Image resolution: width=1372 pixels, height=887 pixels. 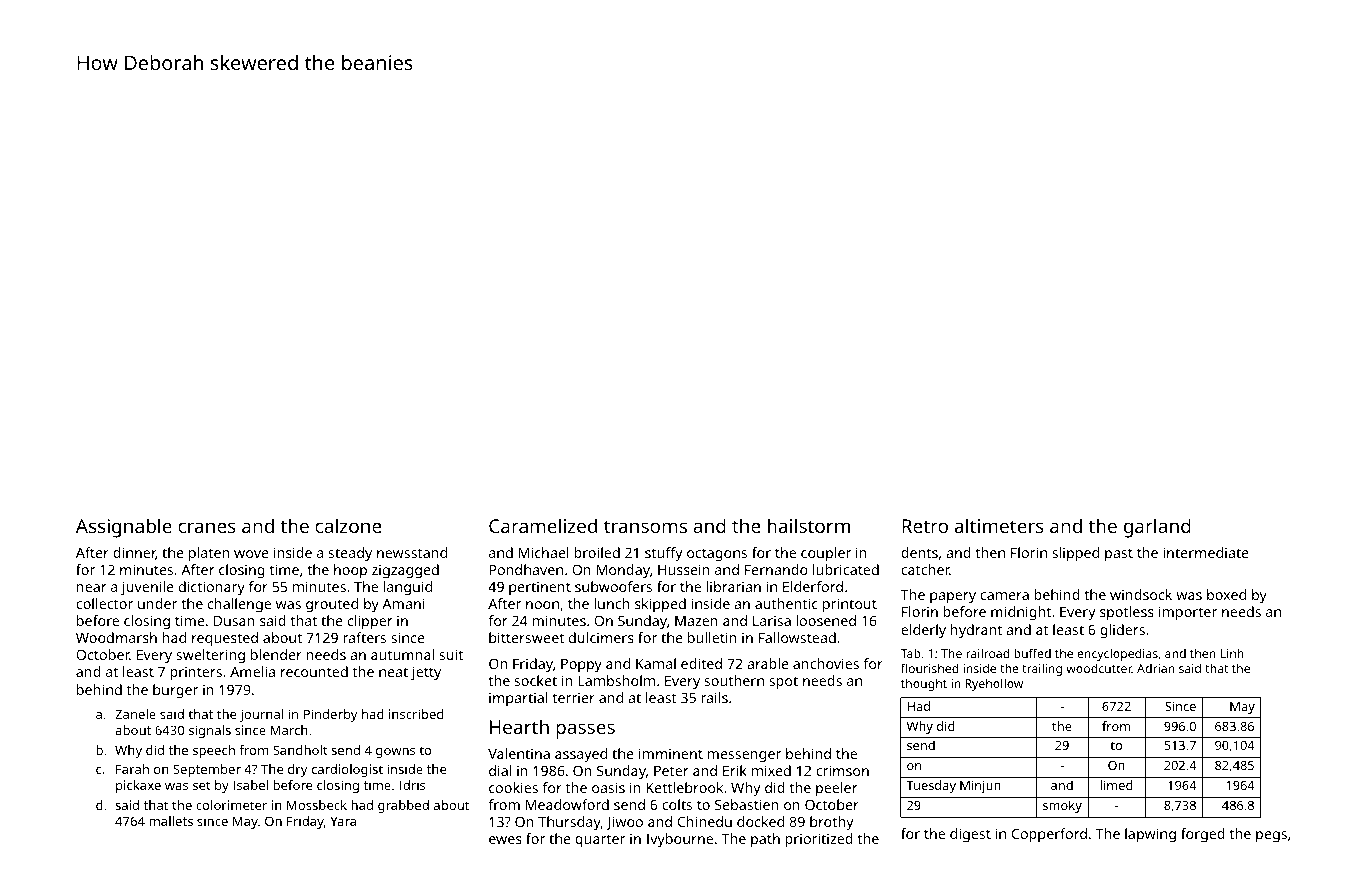 I want to click on quarter, so click(x=600, y=841).
